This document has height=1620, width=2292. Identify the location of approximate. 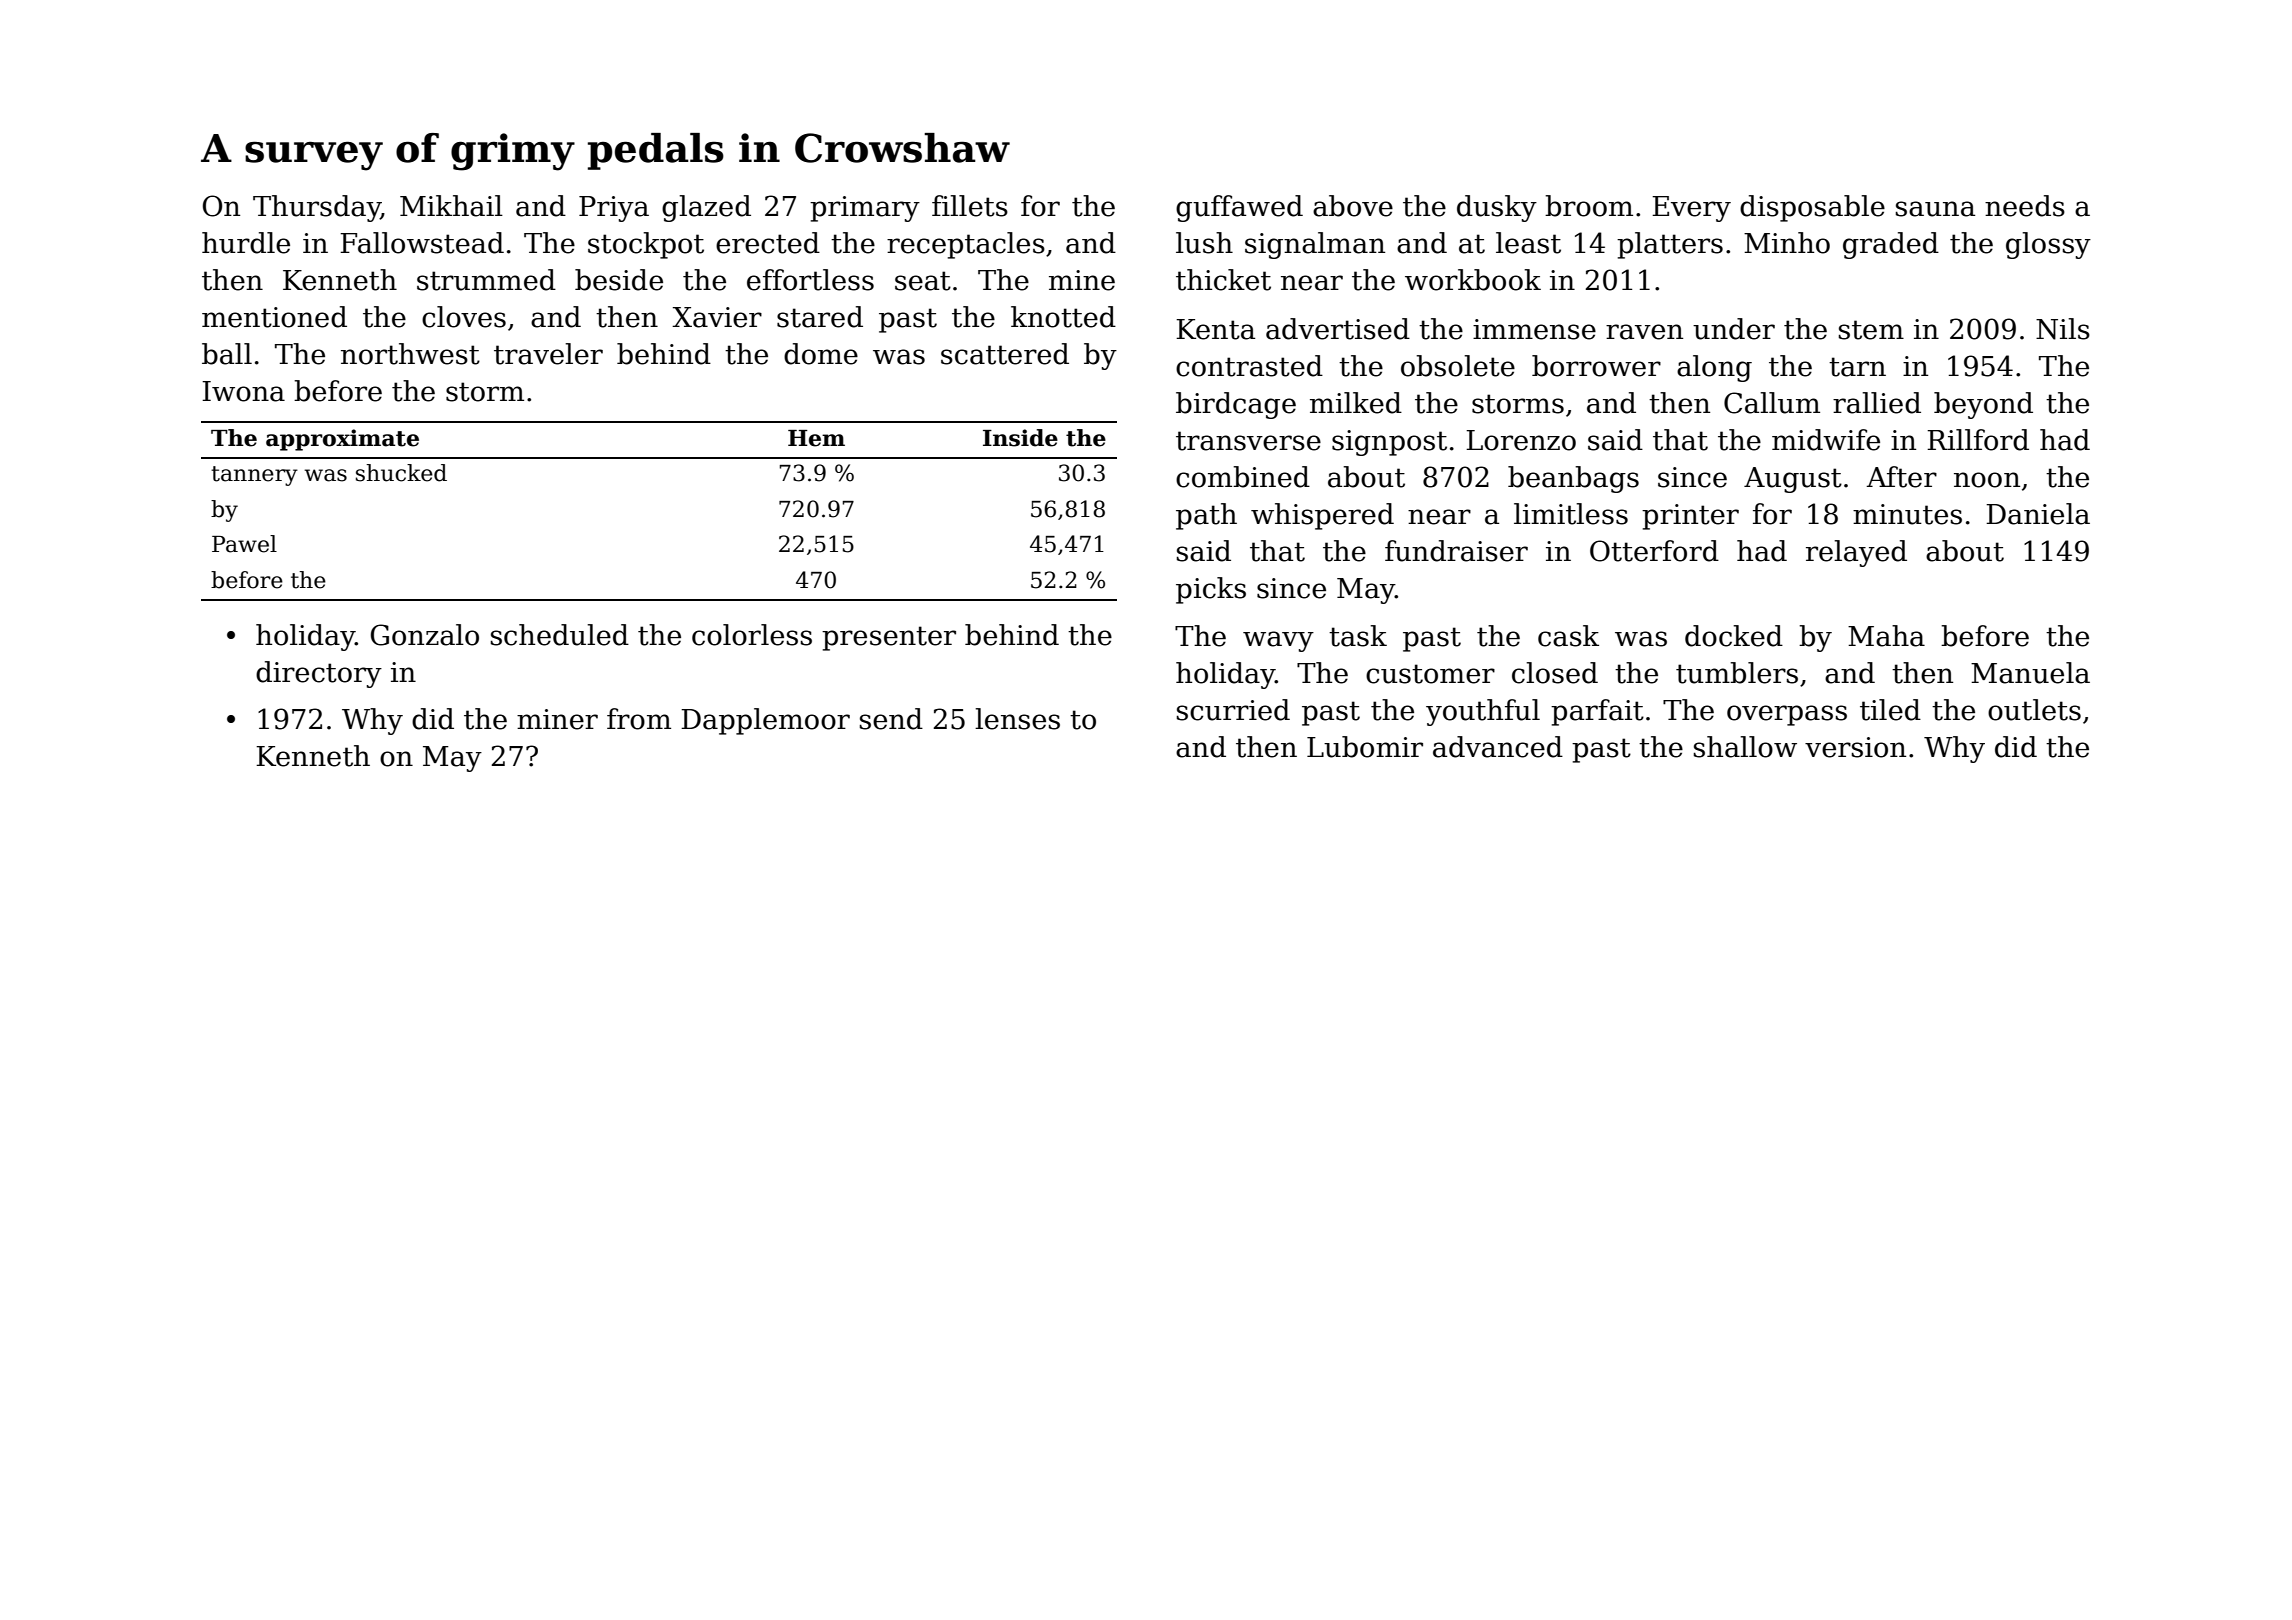
(342, 440).
